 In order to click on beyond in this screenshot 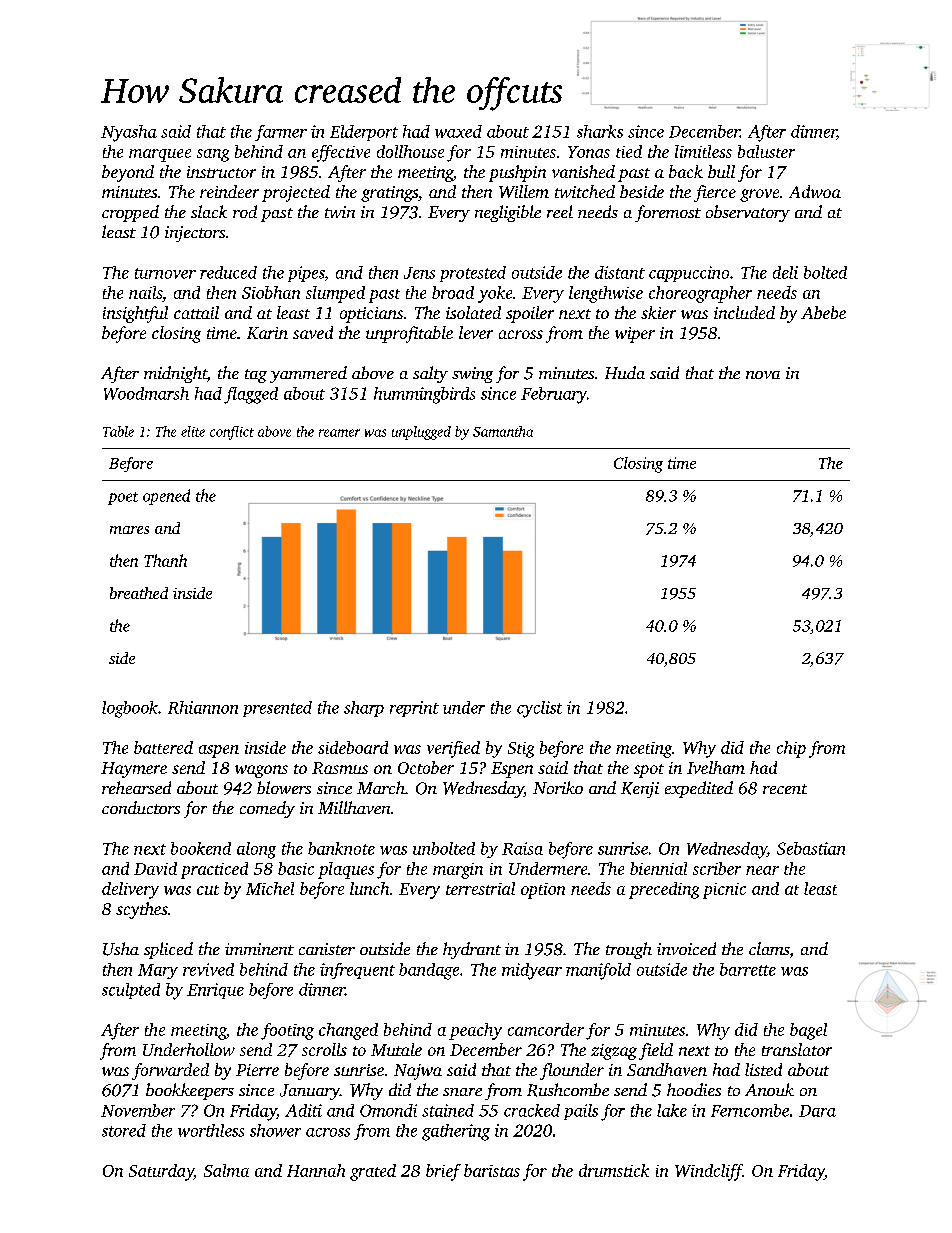, I will do `click(128, 173)`.
